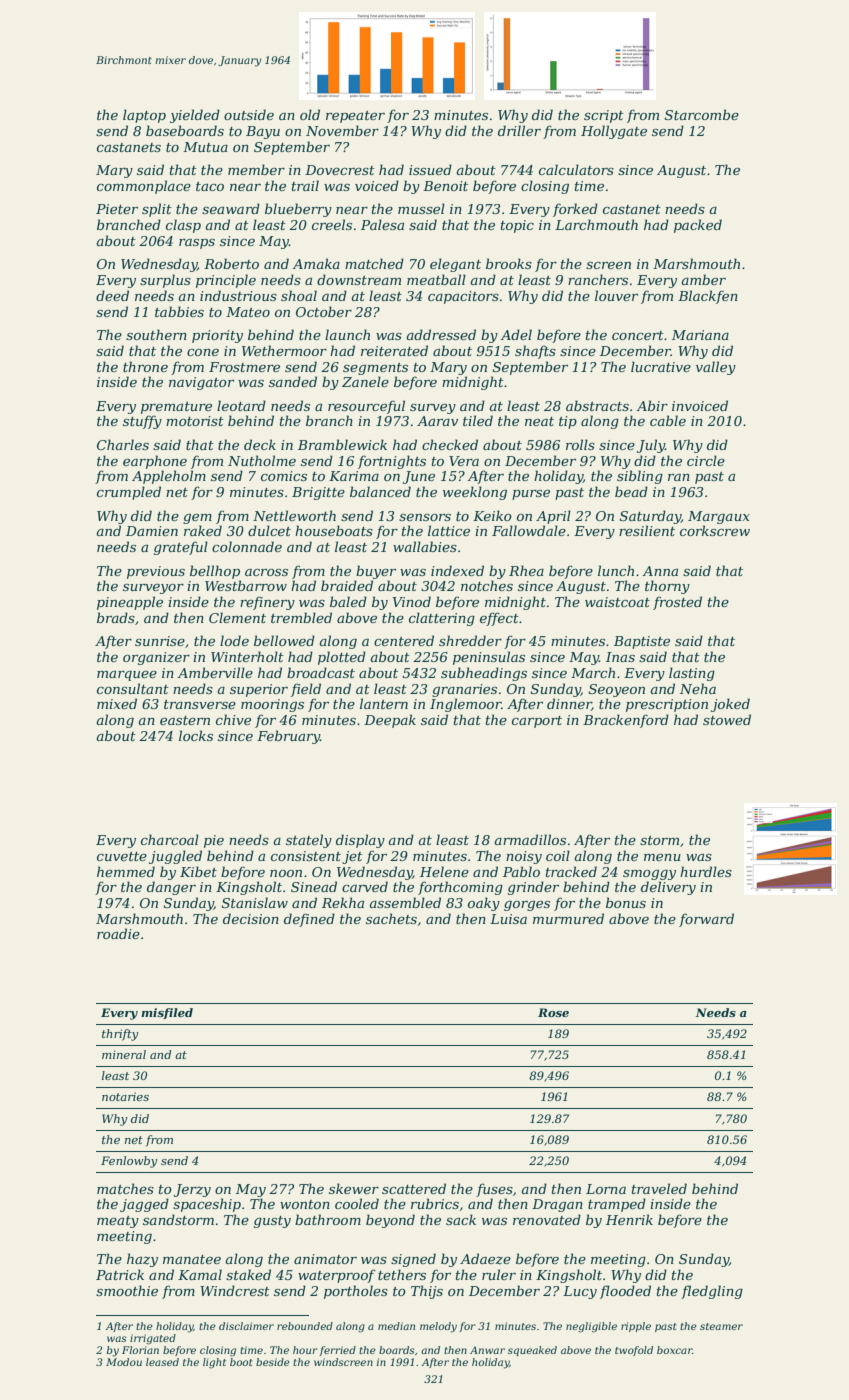 This screenshot has height=1400, width=849. Describe the element at coordinates (517, 226) in the screenshot. I see `topic` at that location.
